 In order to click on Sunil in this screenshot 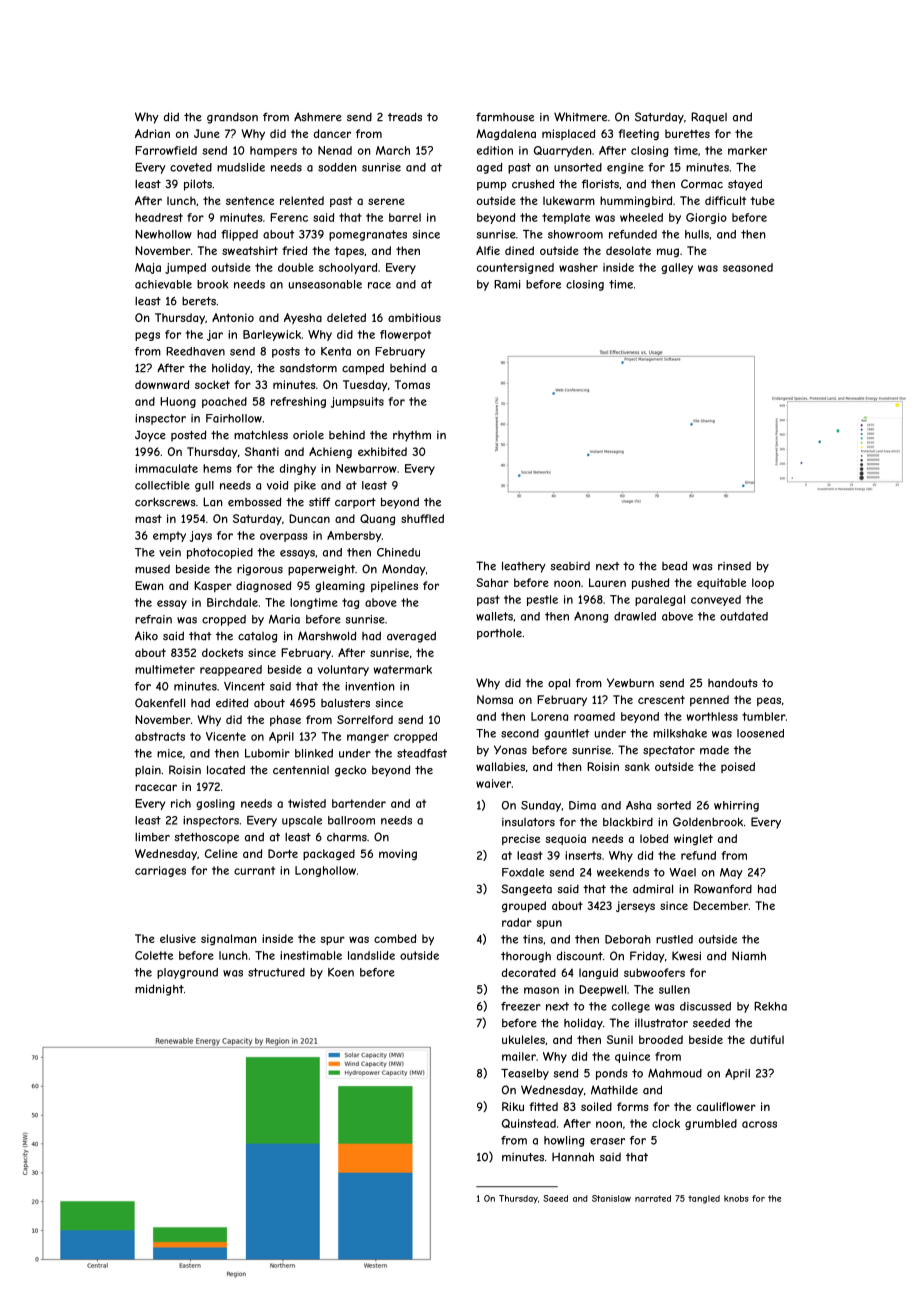, I will do `click(620, 1039)`.
